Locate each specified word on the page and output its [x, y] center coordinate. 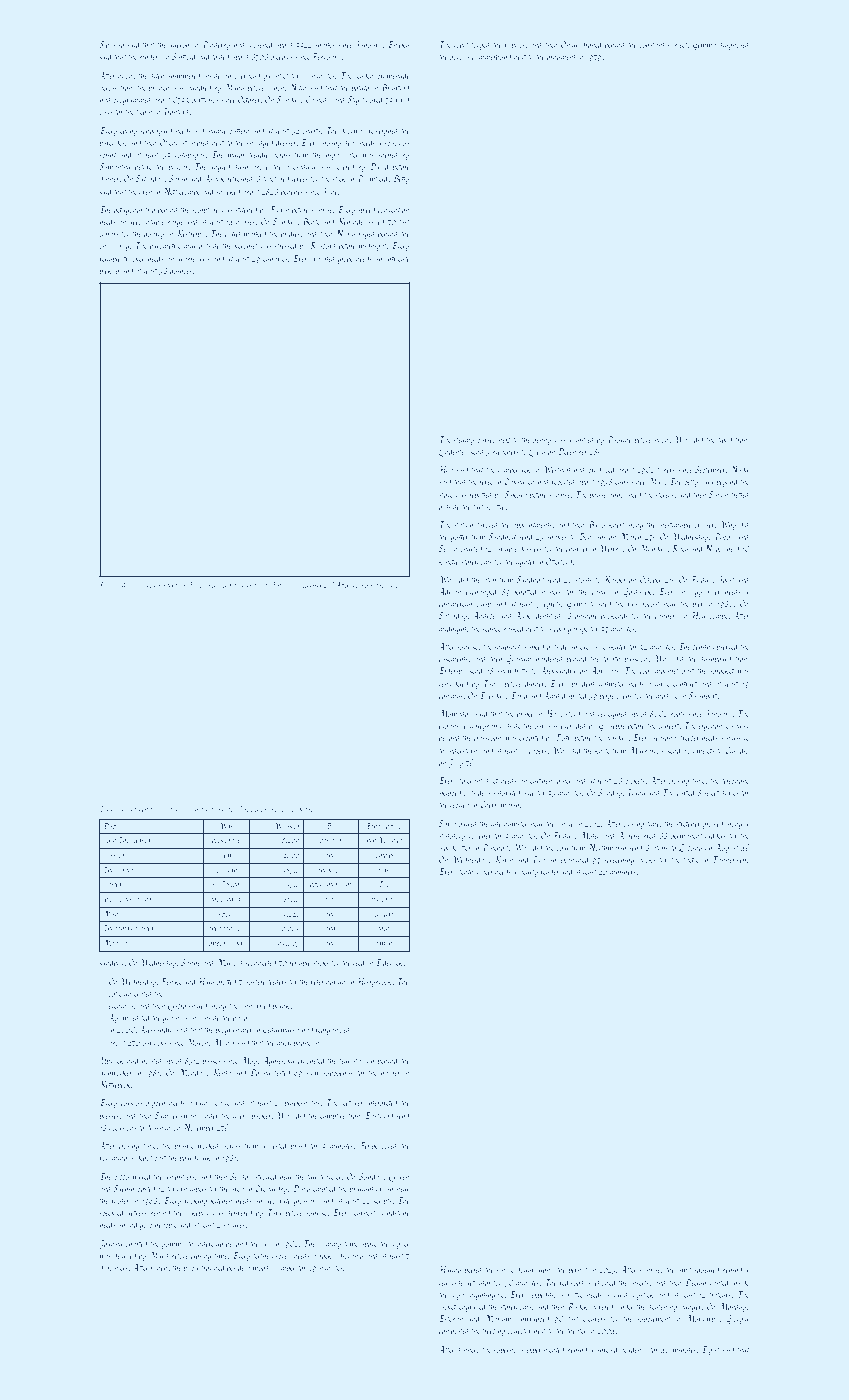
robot [461, 44]
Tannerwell [730, 859]
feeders [276, 982]
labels [198, 1188]
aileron [179, 44]
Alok [522, 615]
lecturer [352, 1102]
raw [633, 604]
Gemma [704, 45]
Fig [104, 586]
